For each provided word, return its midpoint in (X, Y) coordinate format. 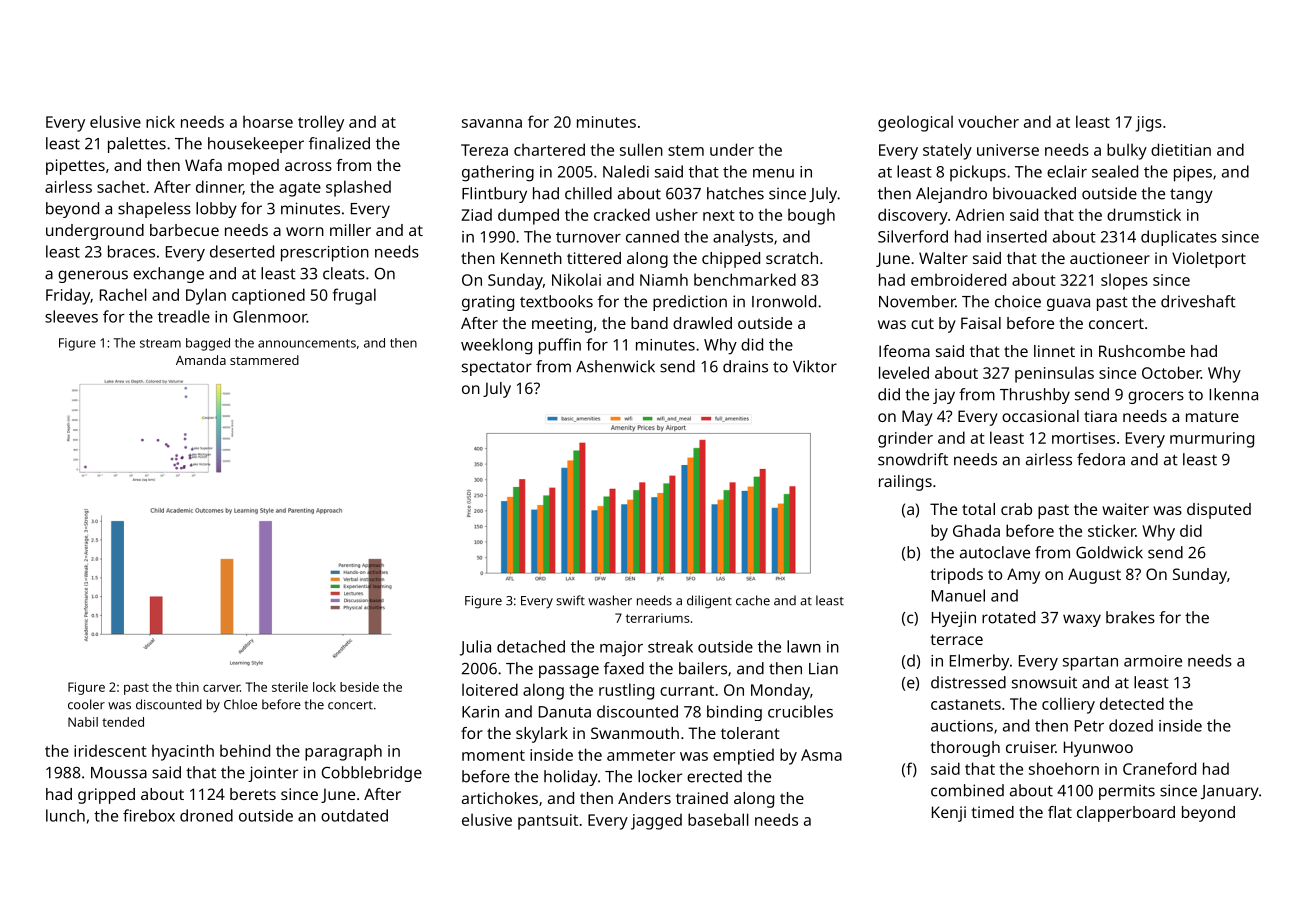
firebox (149, 815)
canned (652, 236)
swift (570, 600)
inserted (1017, 236)
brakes (1130, 617)
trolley (321, 123)
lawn (804, 646)
